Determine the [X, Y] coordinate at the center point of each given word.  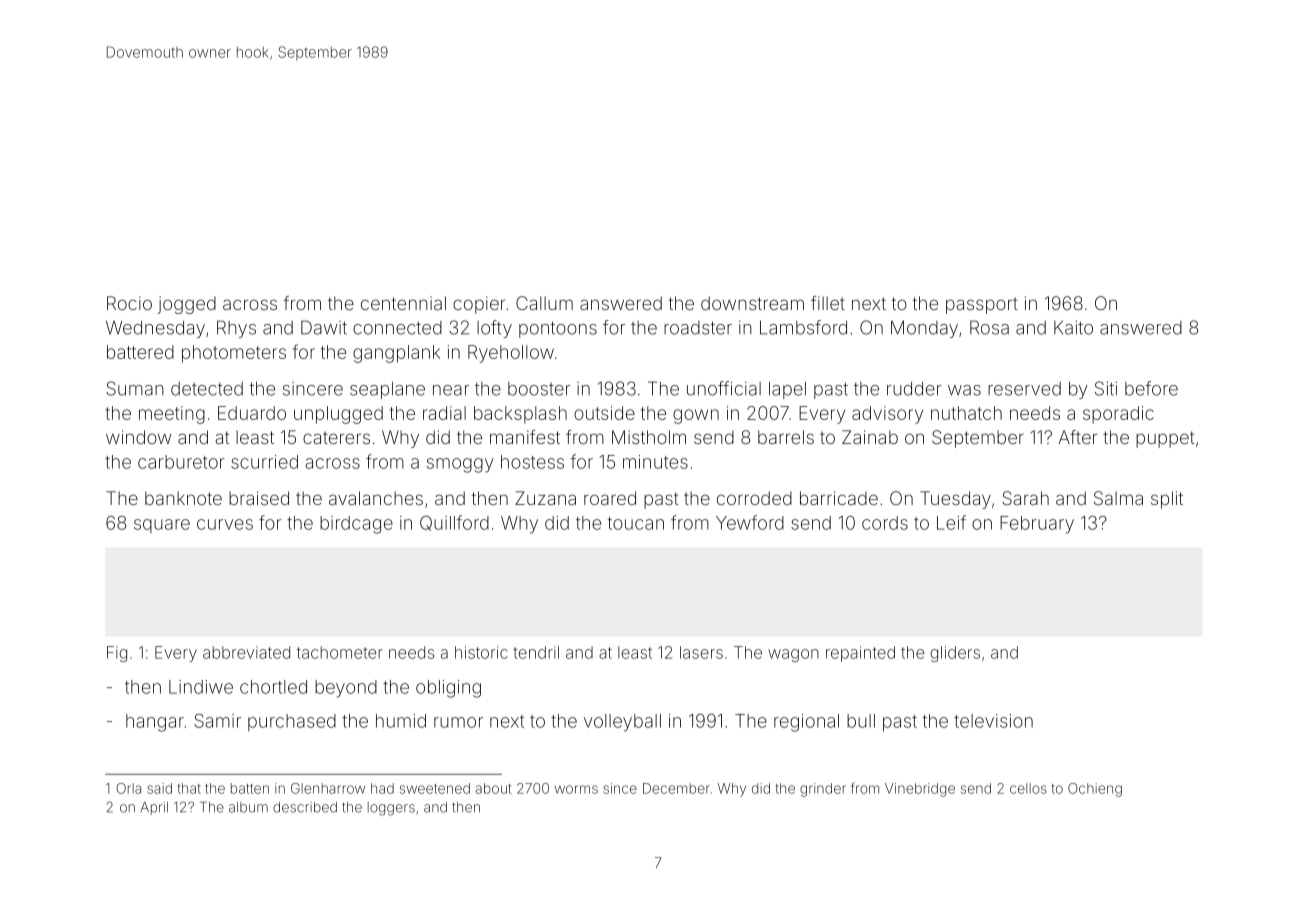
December [676, 788]
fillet [828, 303]
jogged [187, 305]
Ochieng [1095, 790]
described [305, 807]
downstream [752, 303]
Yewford [750, 522]
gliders [955, 654]
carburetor [181, 462]
